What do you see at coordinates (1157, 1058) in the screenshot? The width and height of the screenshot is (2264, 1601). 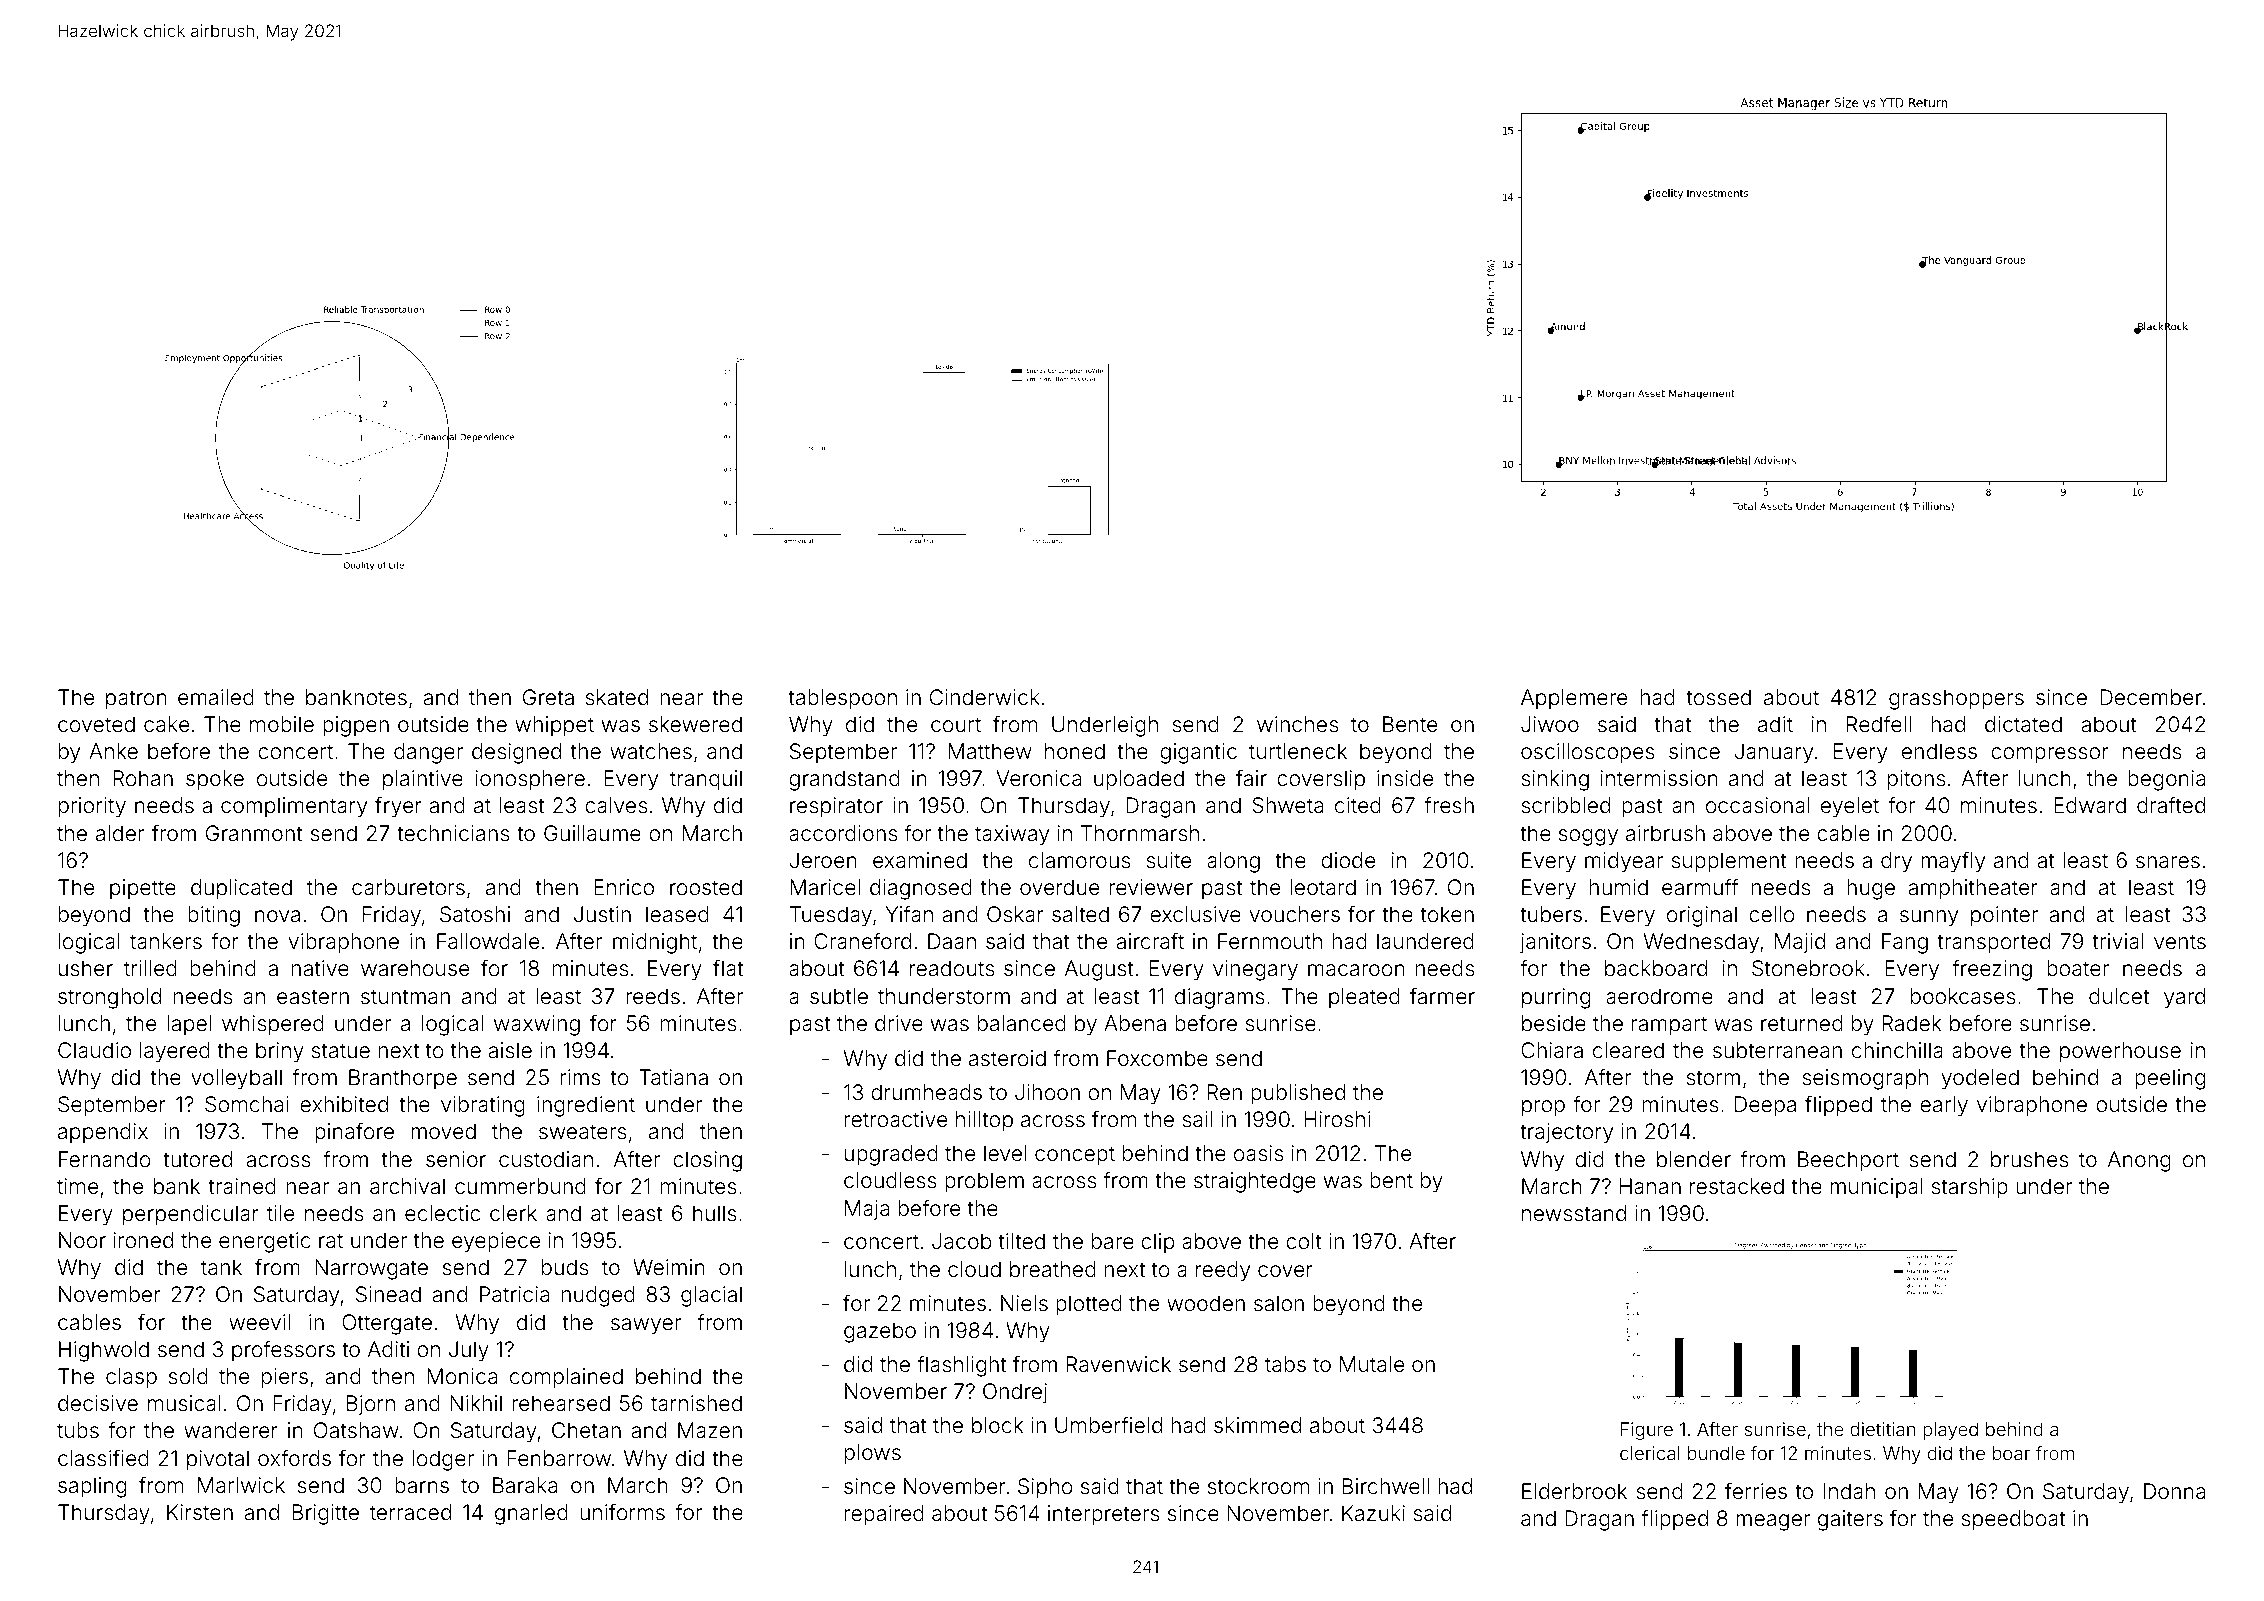 I see `Foxcombe` at bounding box center [1157, 1058].
